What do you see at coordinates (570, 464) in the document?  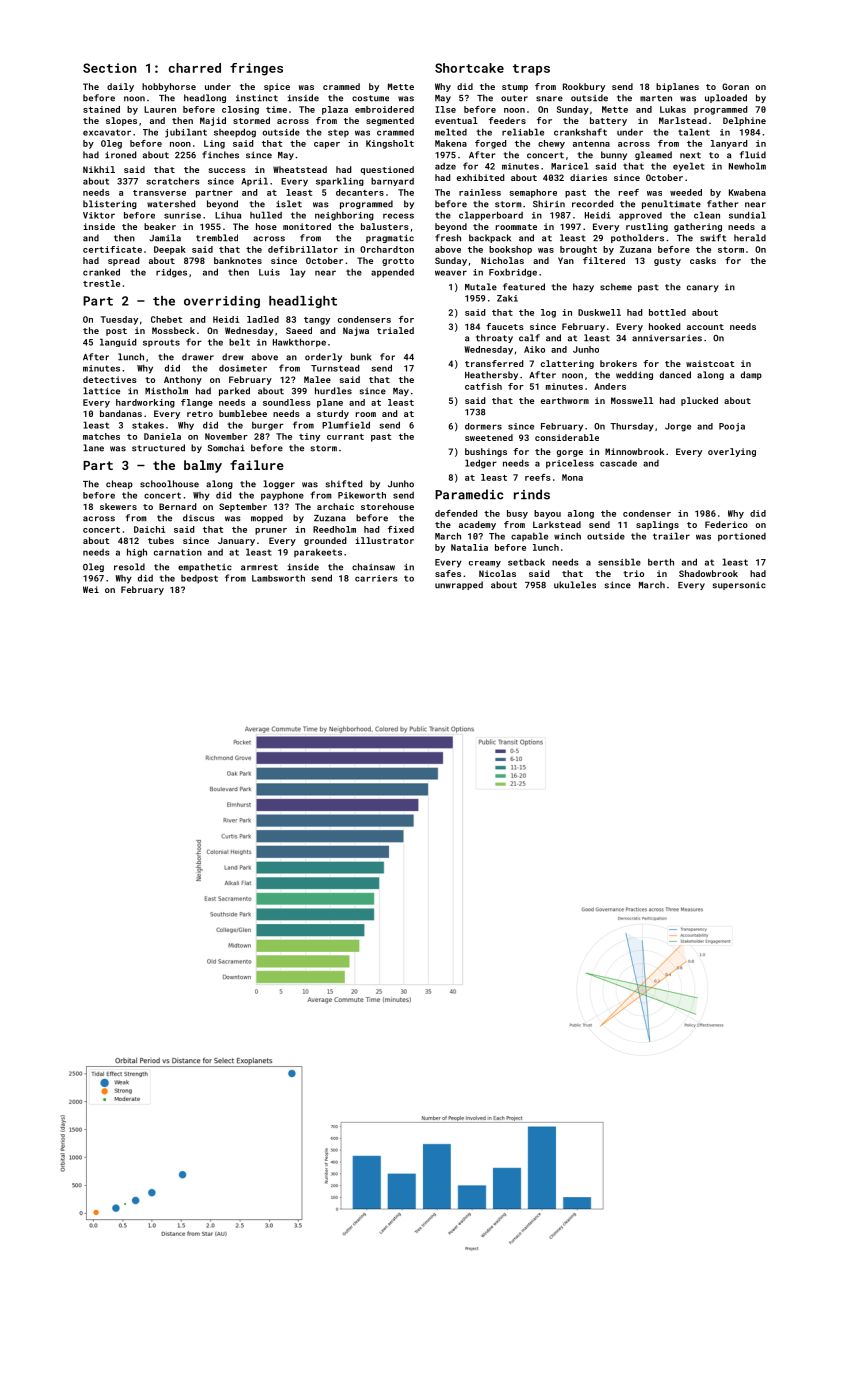 I see `priceless` at bounding box center [570, 464].
